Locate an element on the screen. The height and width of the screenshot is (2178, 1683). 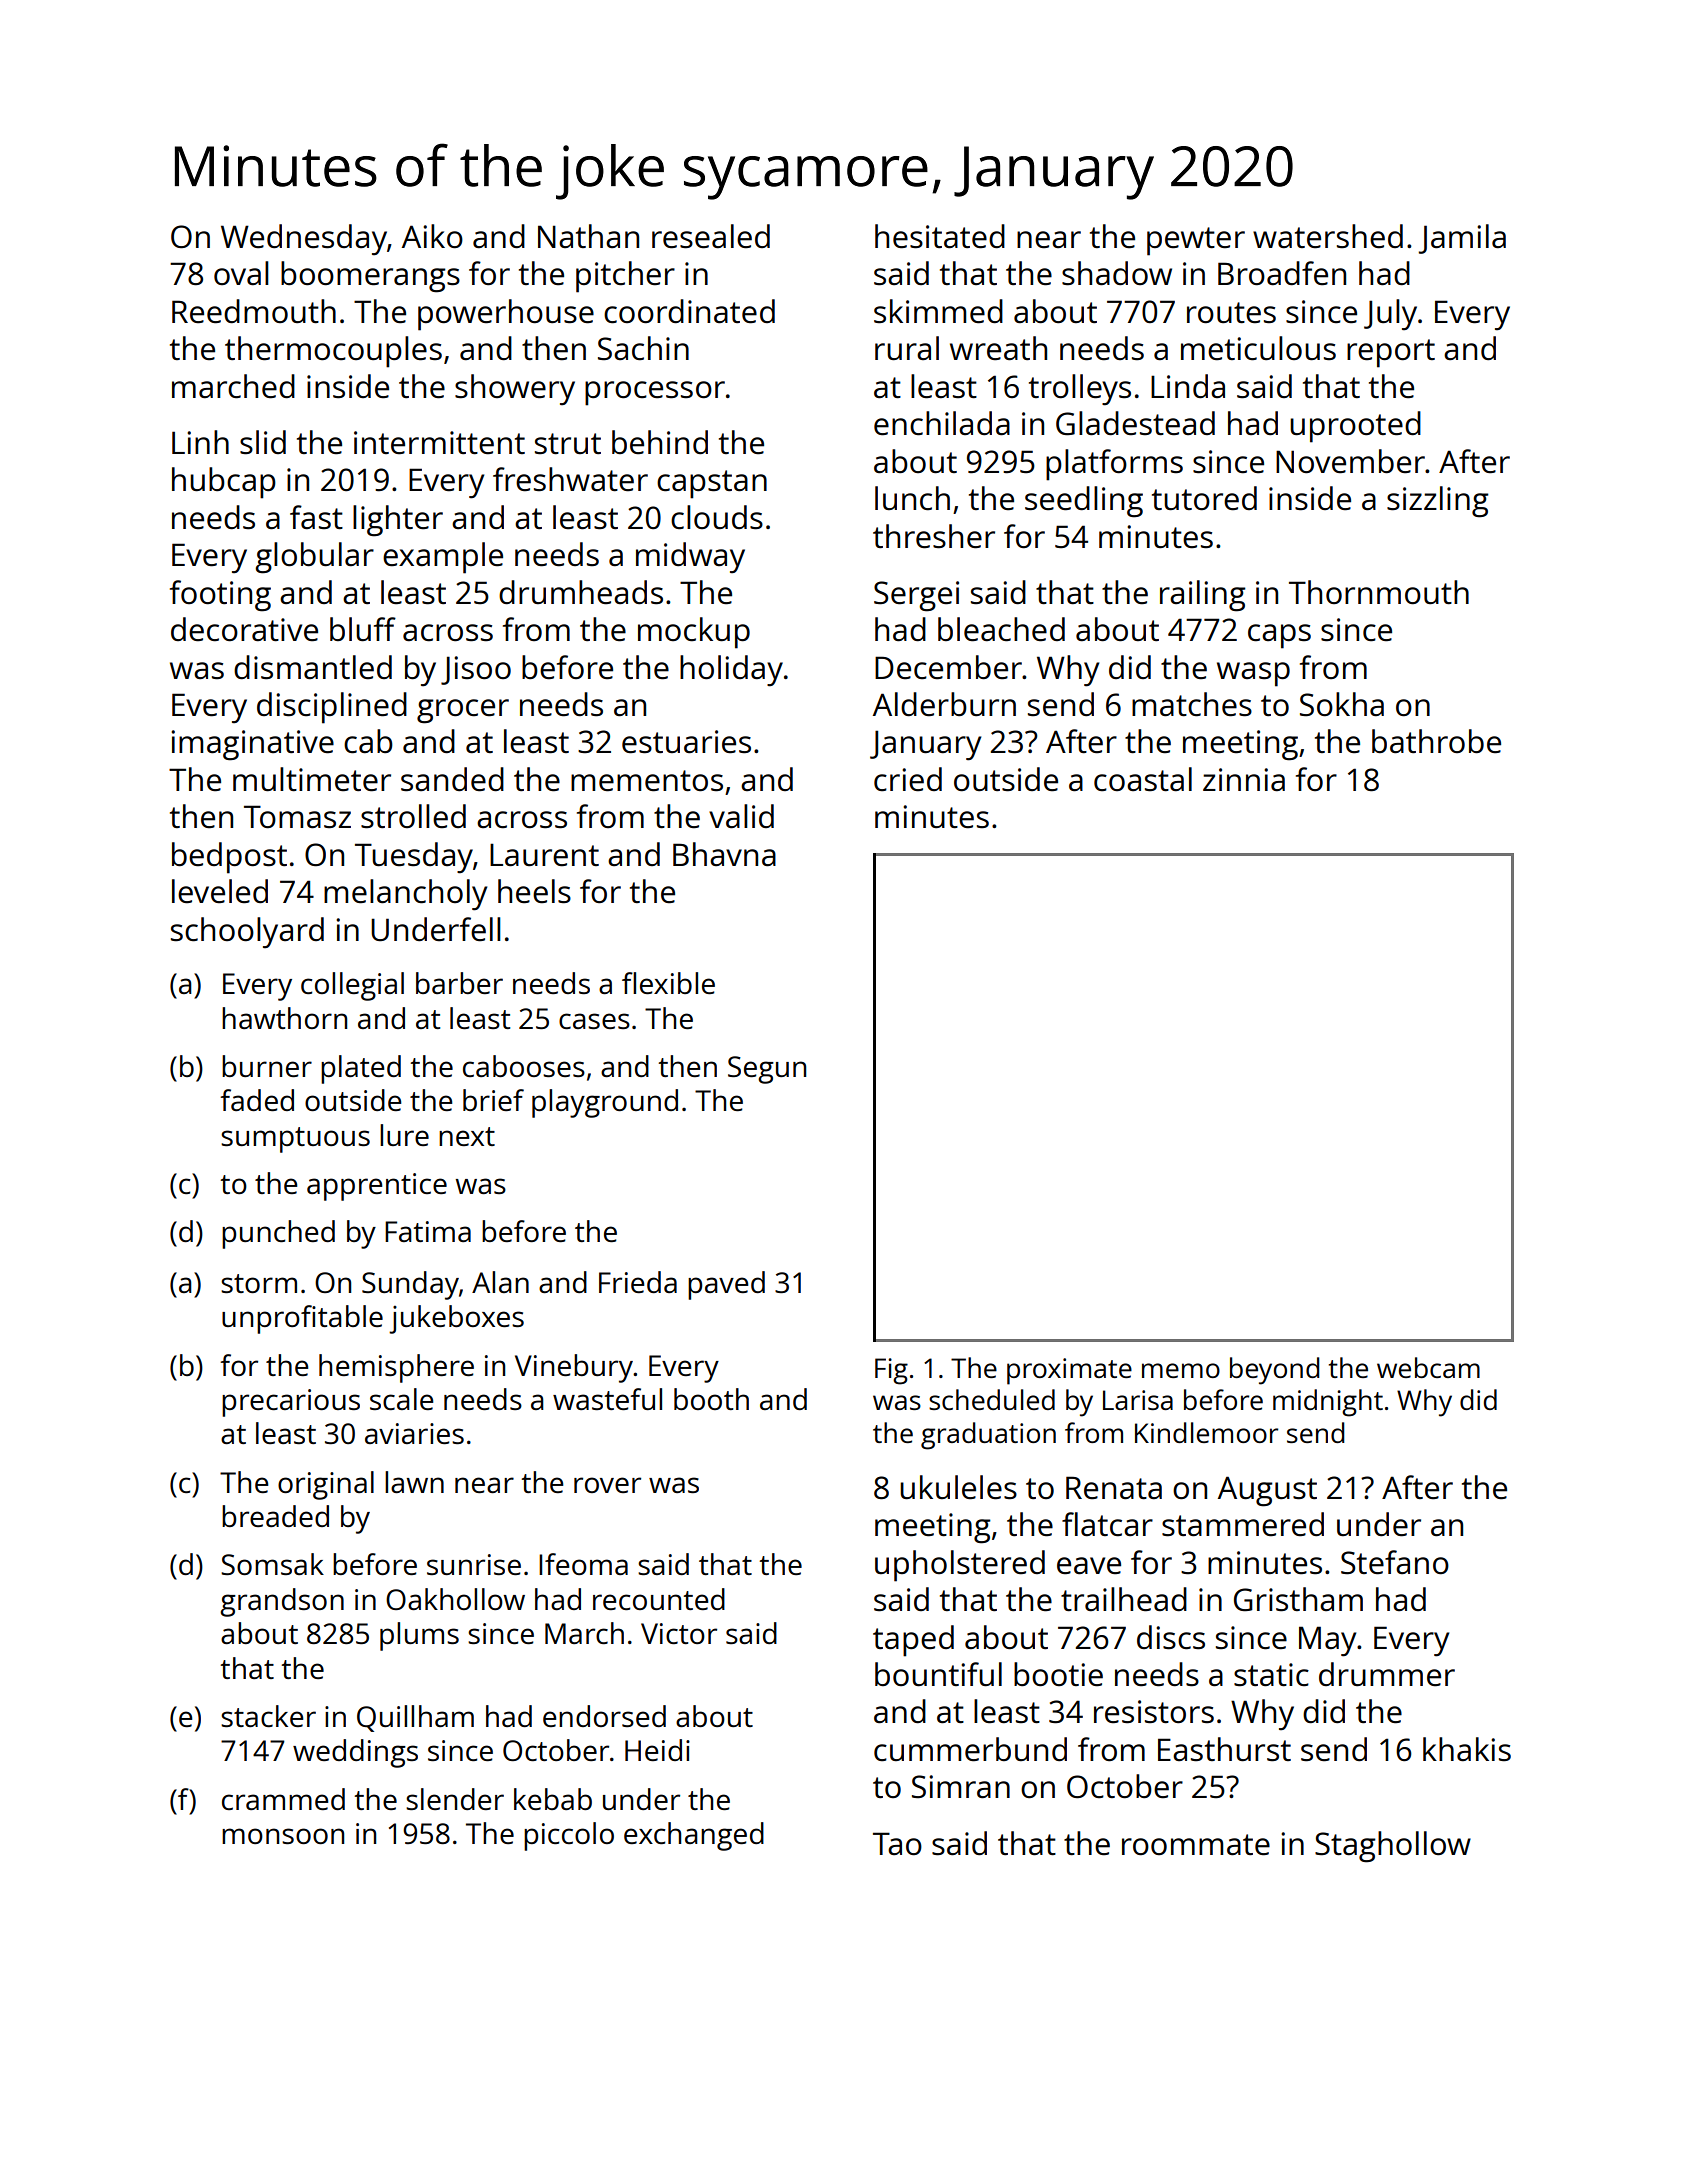
melancholy is located at coordinates (405, 895).
